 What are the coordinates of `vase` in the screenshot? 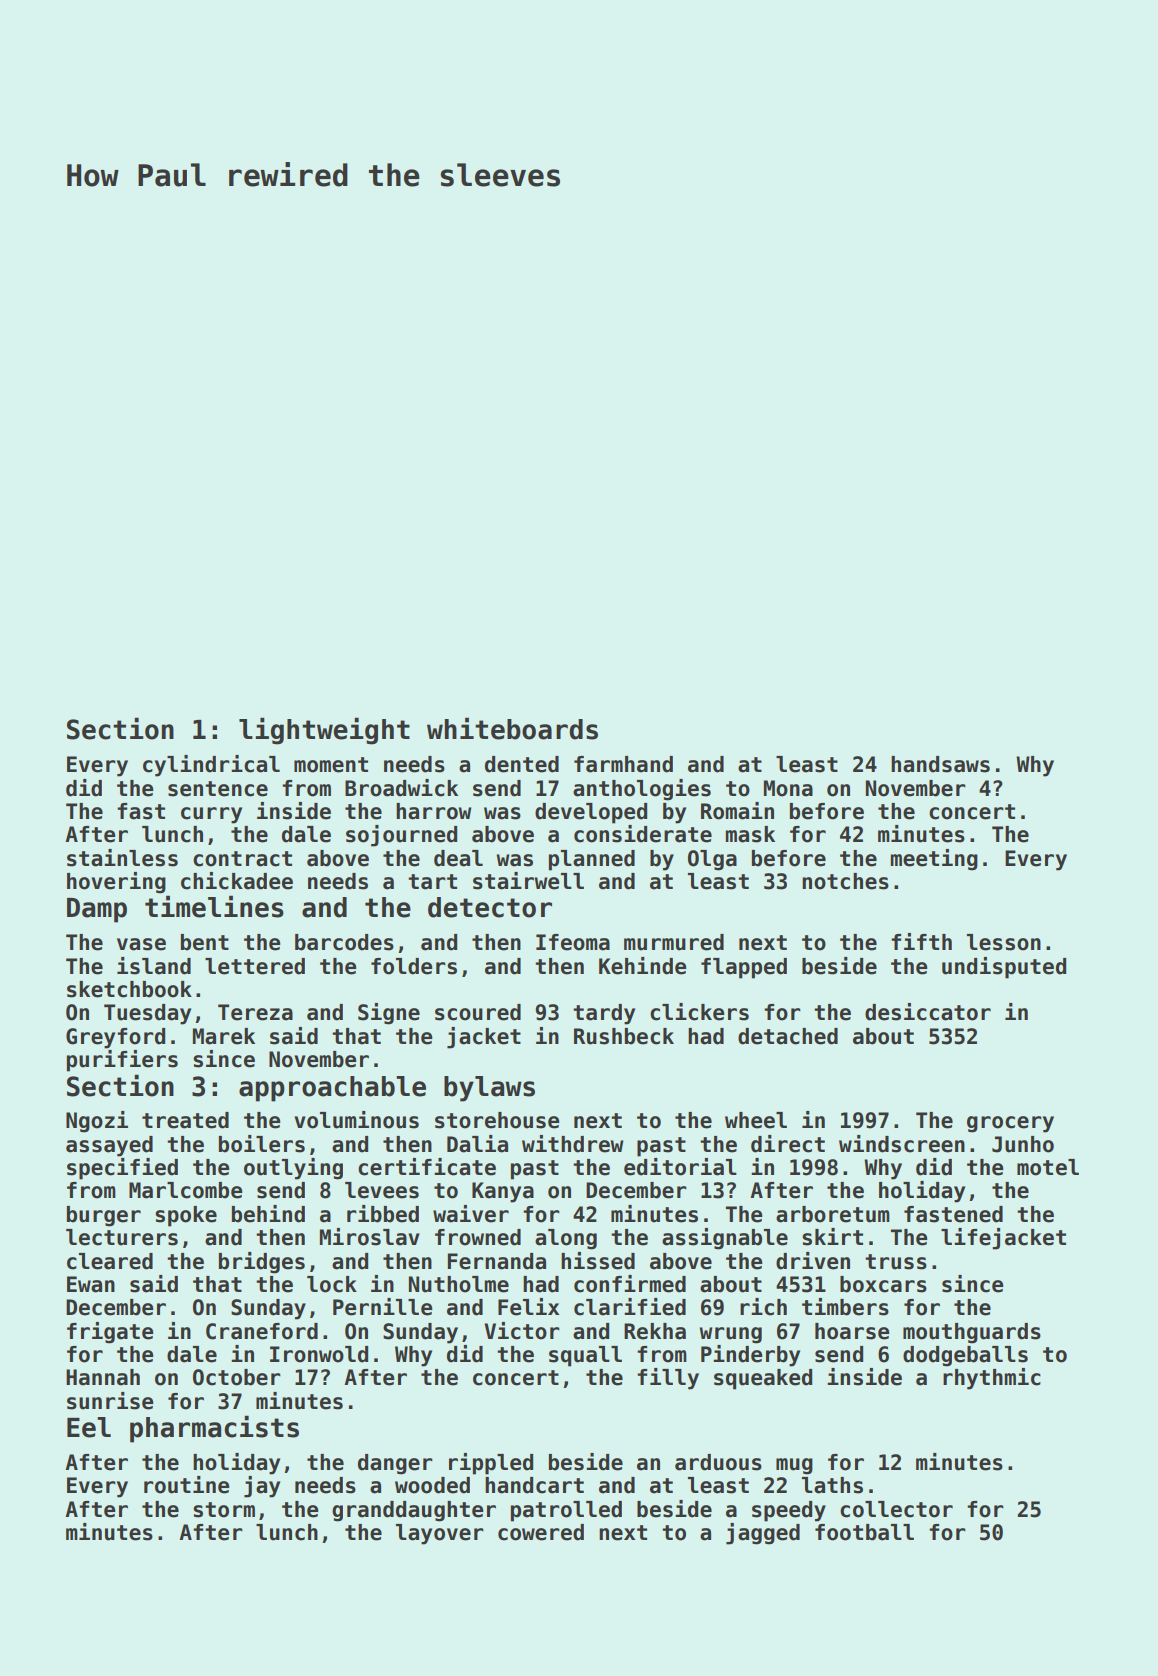 It's located at (141, 944).
